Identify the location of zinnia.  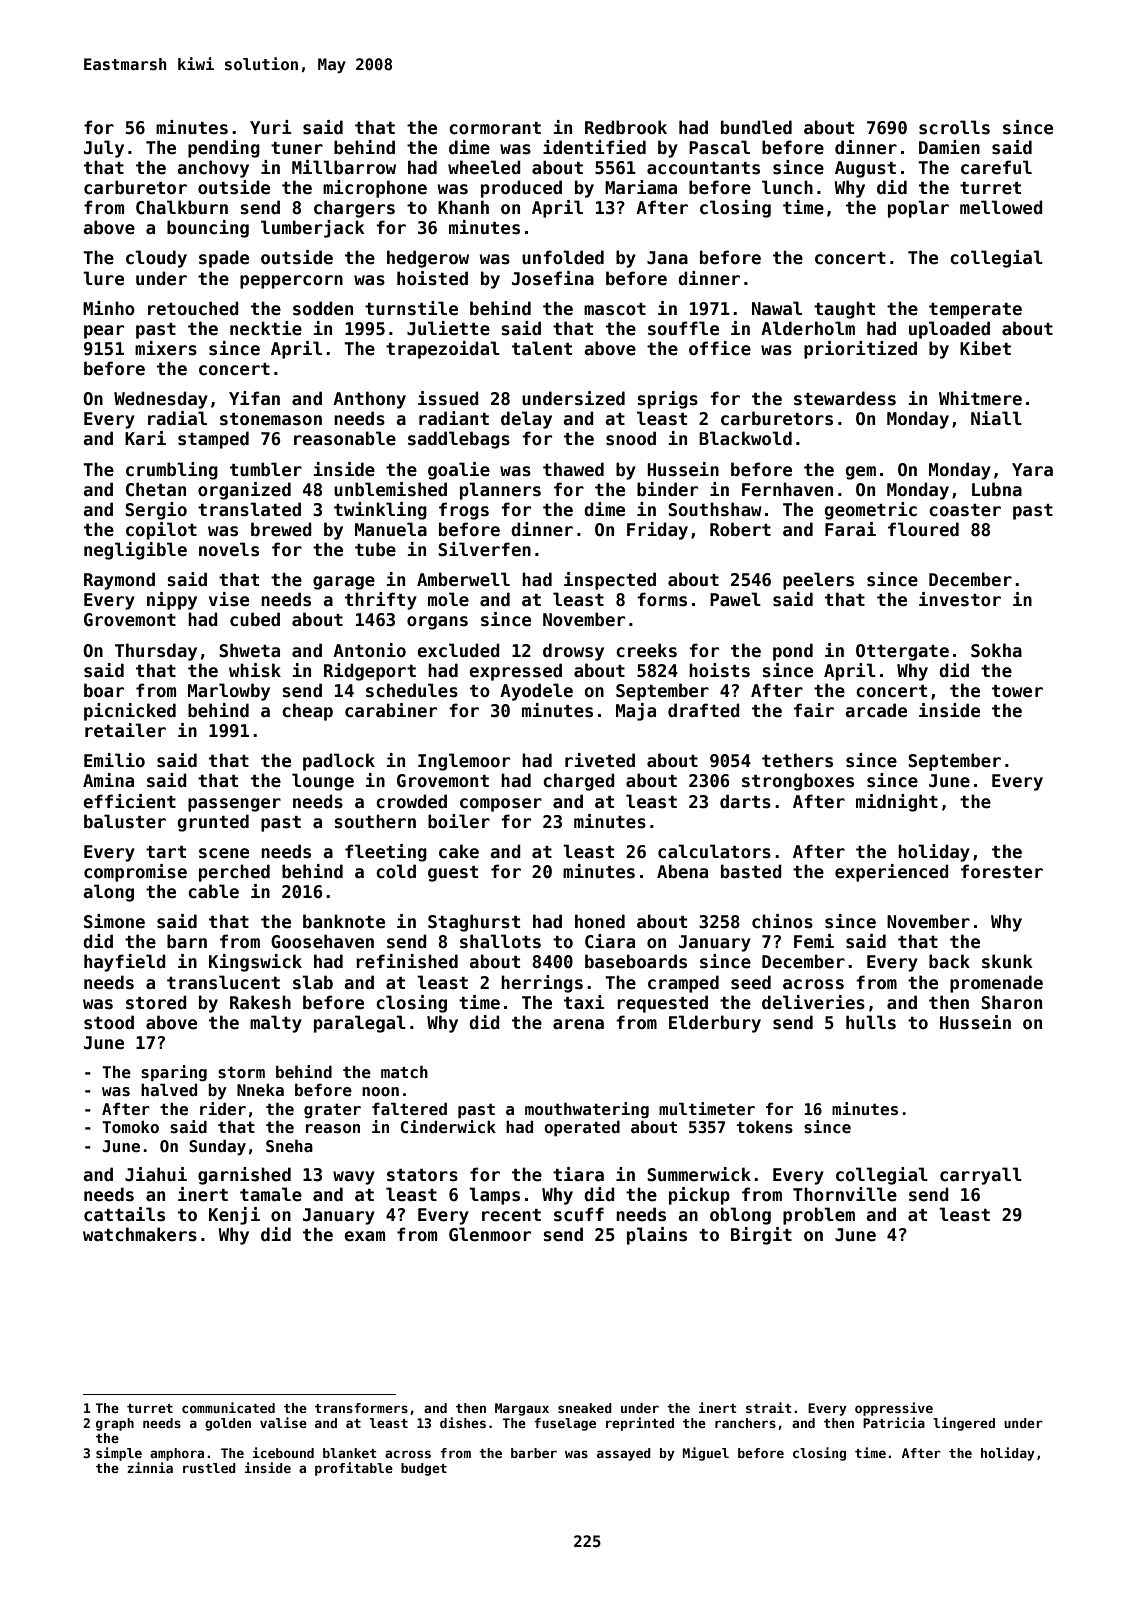
(150, 1467).
